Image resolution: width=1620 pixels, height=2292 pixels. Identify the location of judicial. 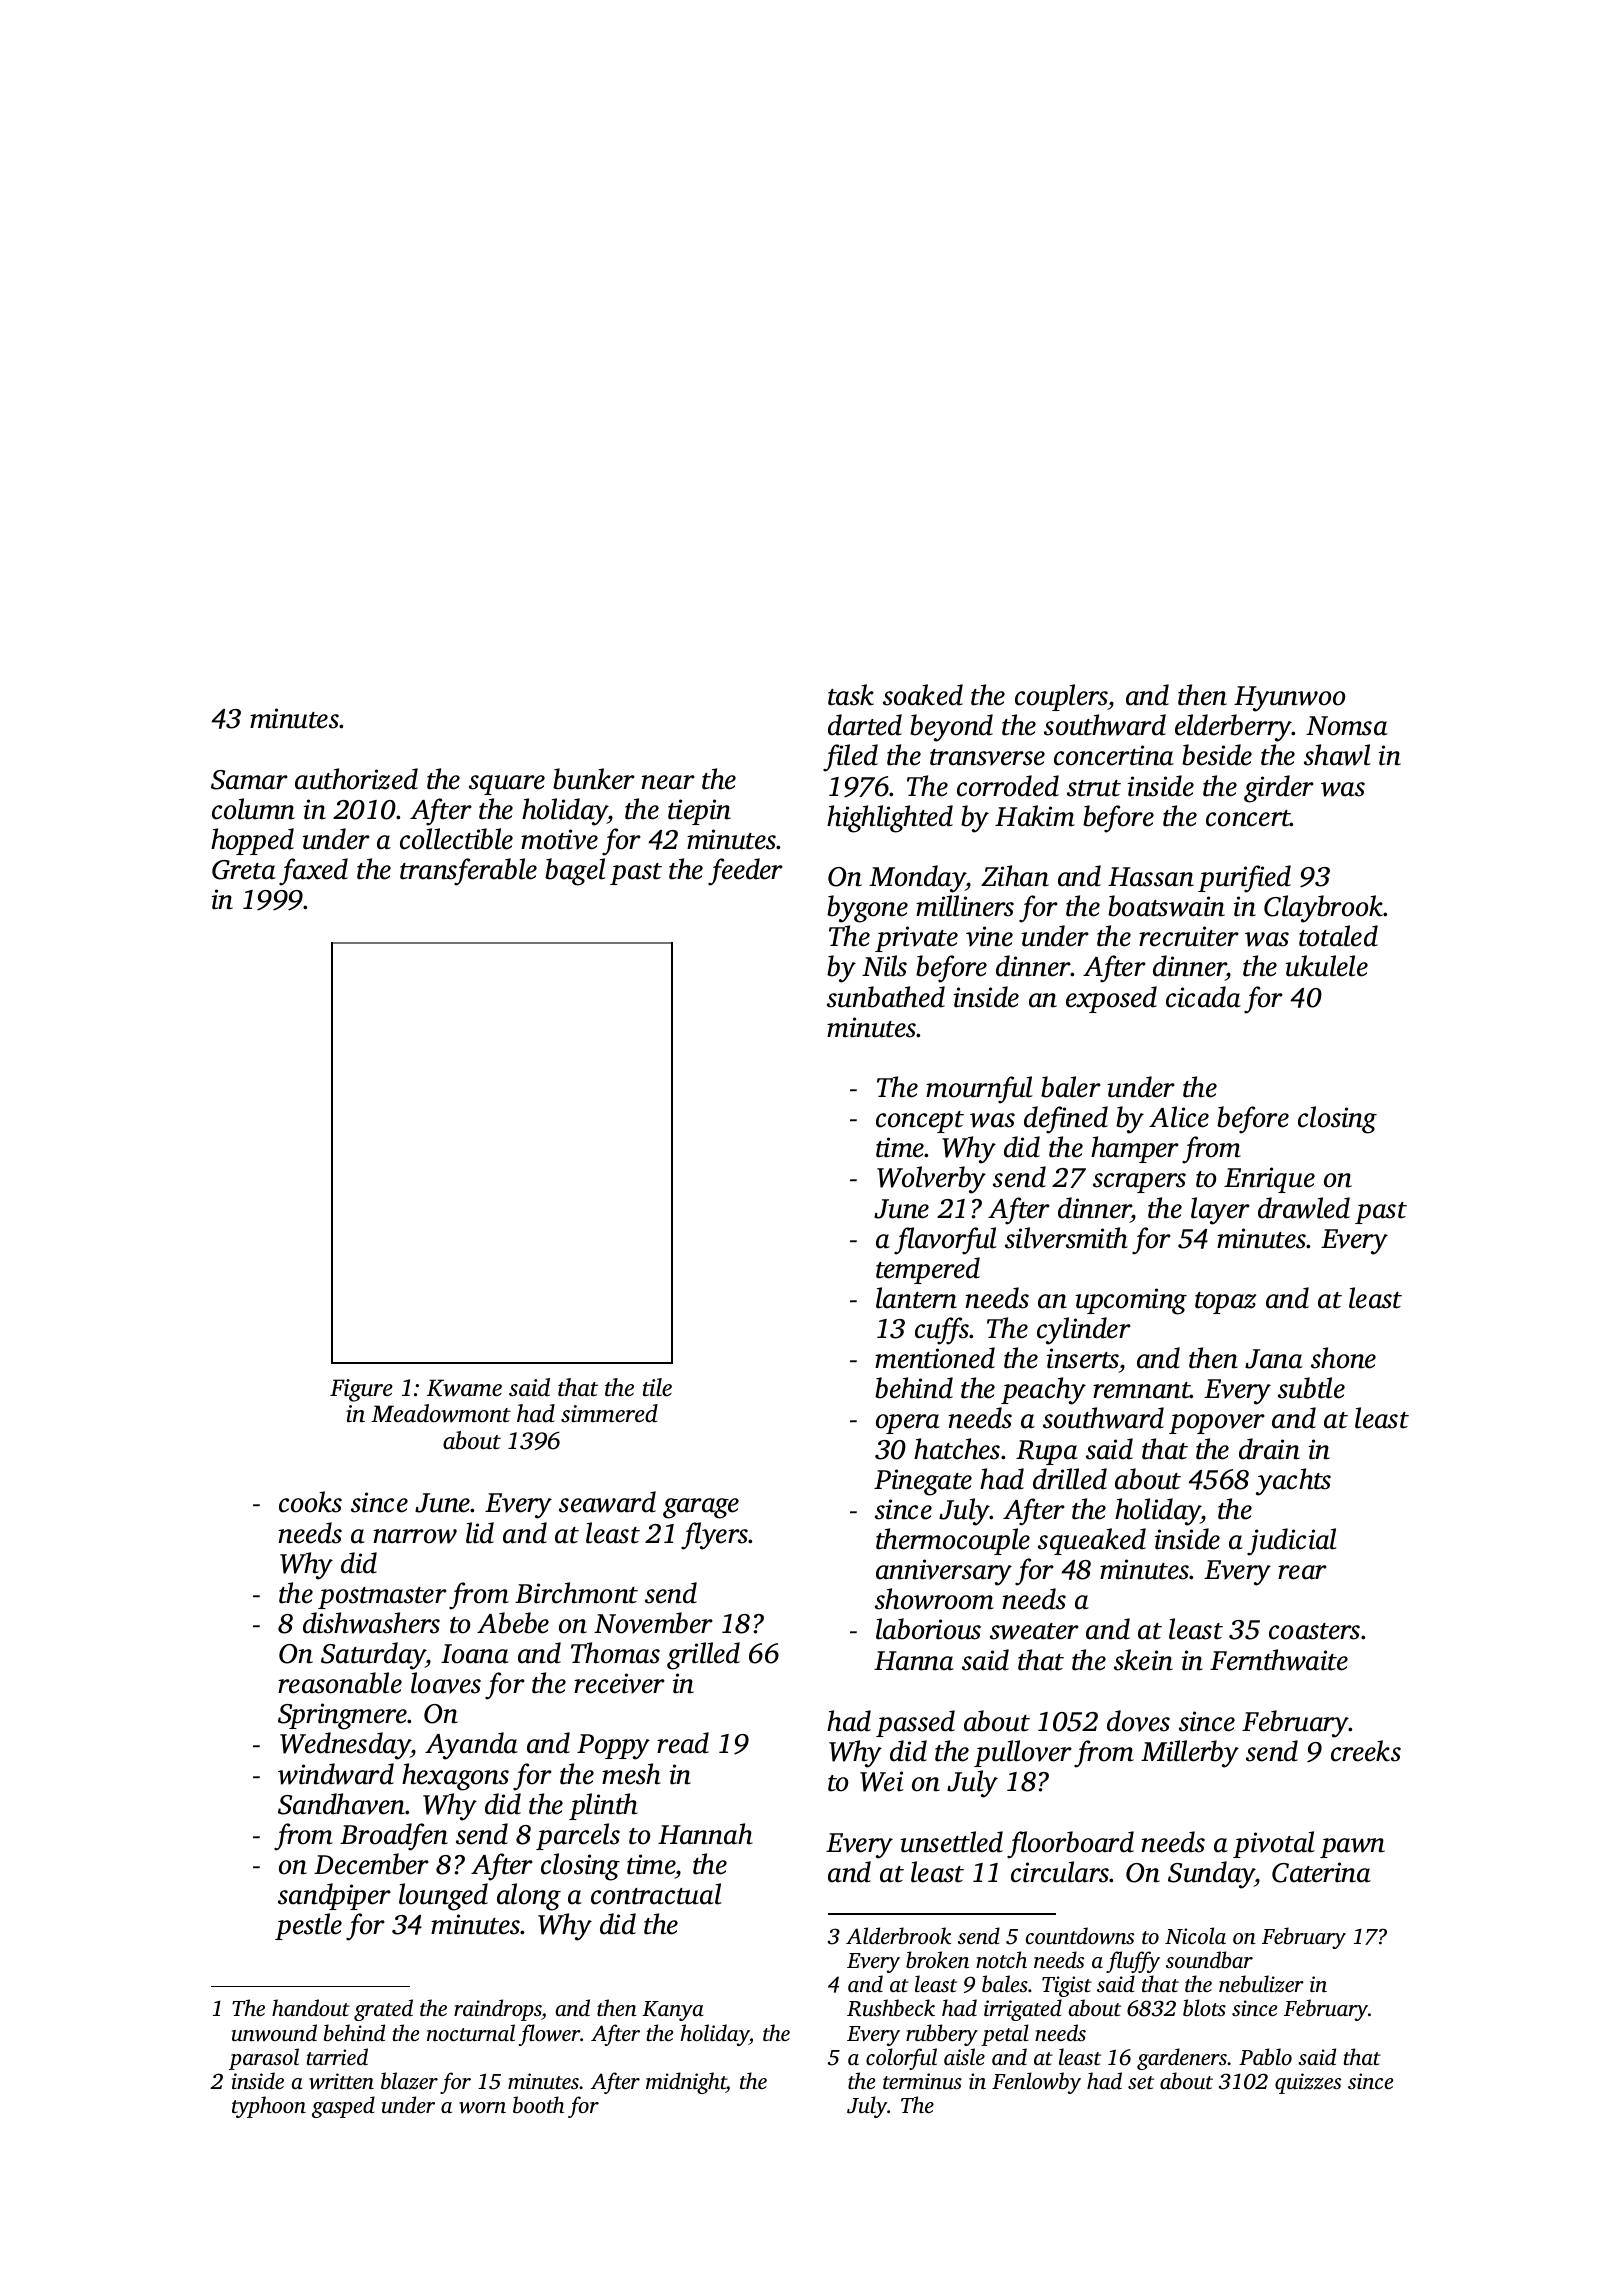
(1292, 1542).
